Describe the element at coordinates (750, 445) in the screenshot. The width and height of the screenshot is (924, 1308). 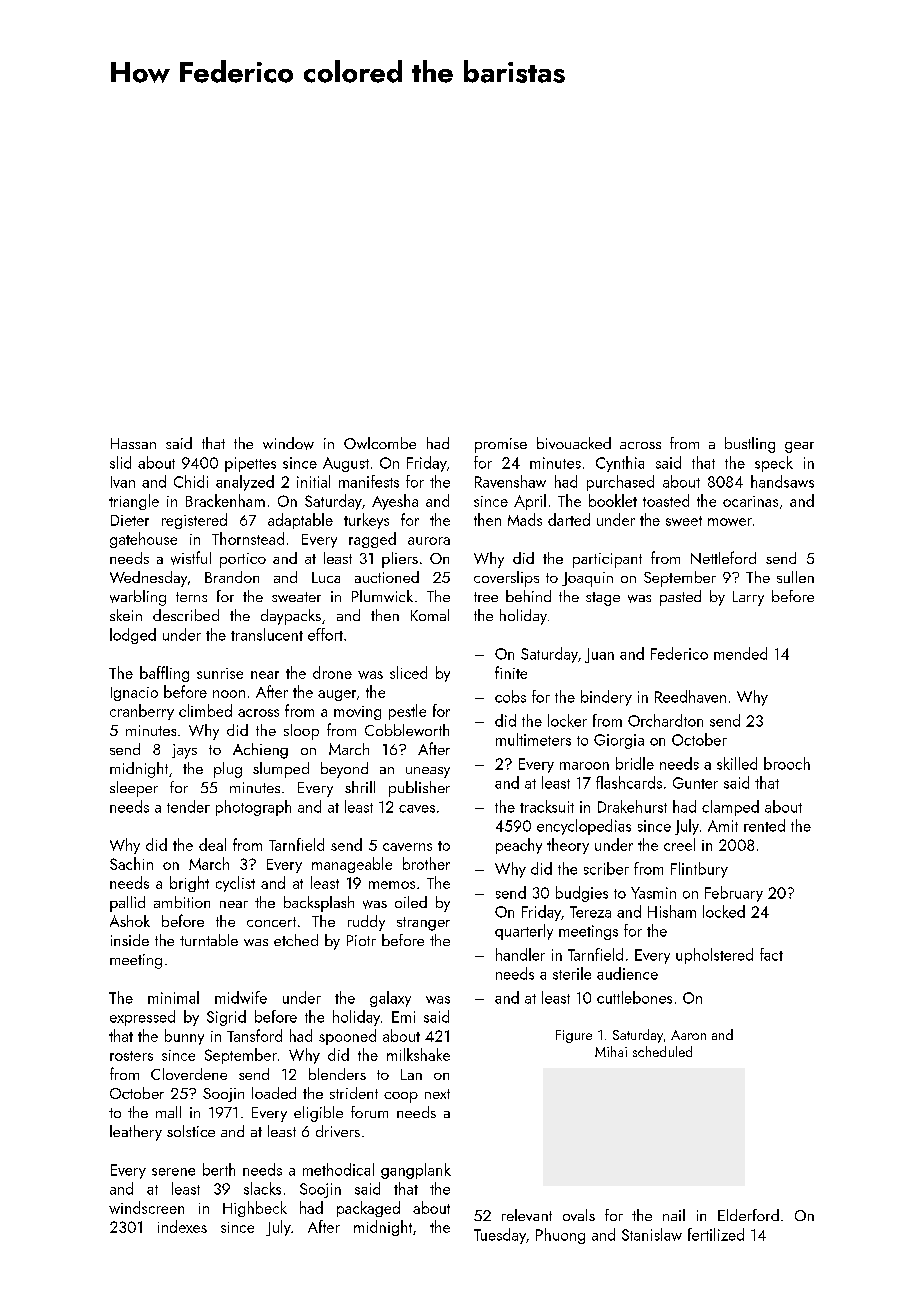
I see `bustling` at that location.
